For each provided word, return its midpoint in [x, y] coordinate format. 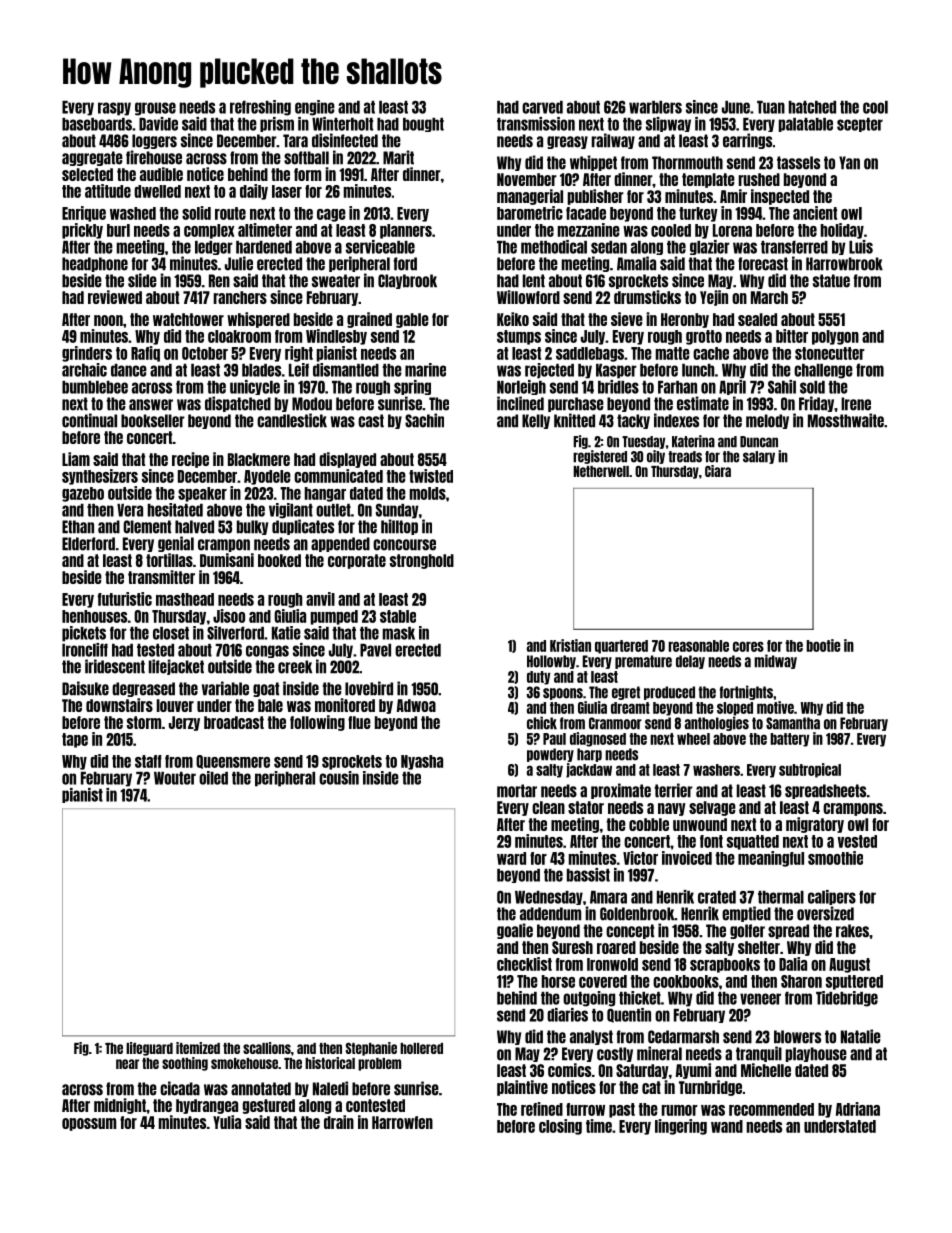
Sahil [782, 387]
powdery [550, 755]
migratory [815, 825]
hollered [421, 1048]
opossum [89, 1124]
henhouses [94, 616]
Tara [295, 141]
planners [406, 231]
